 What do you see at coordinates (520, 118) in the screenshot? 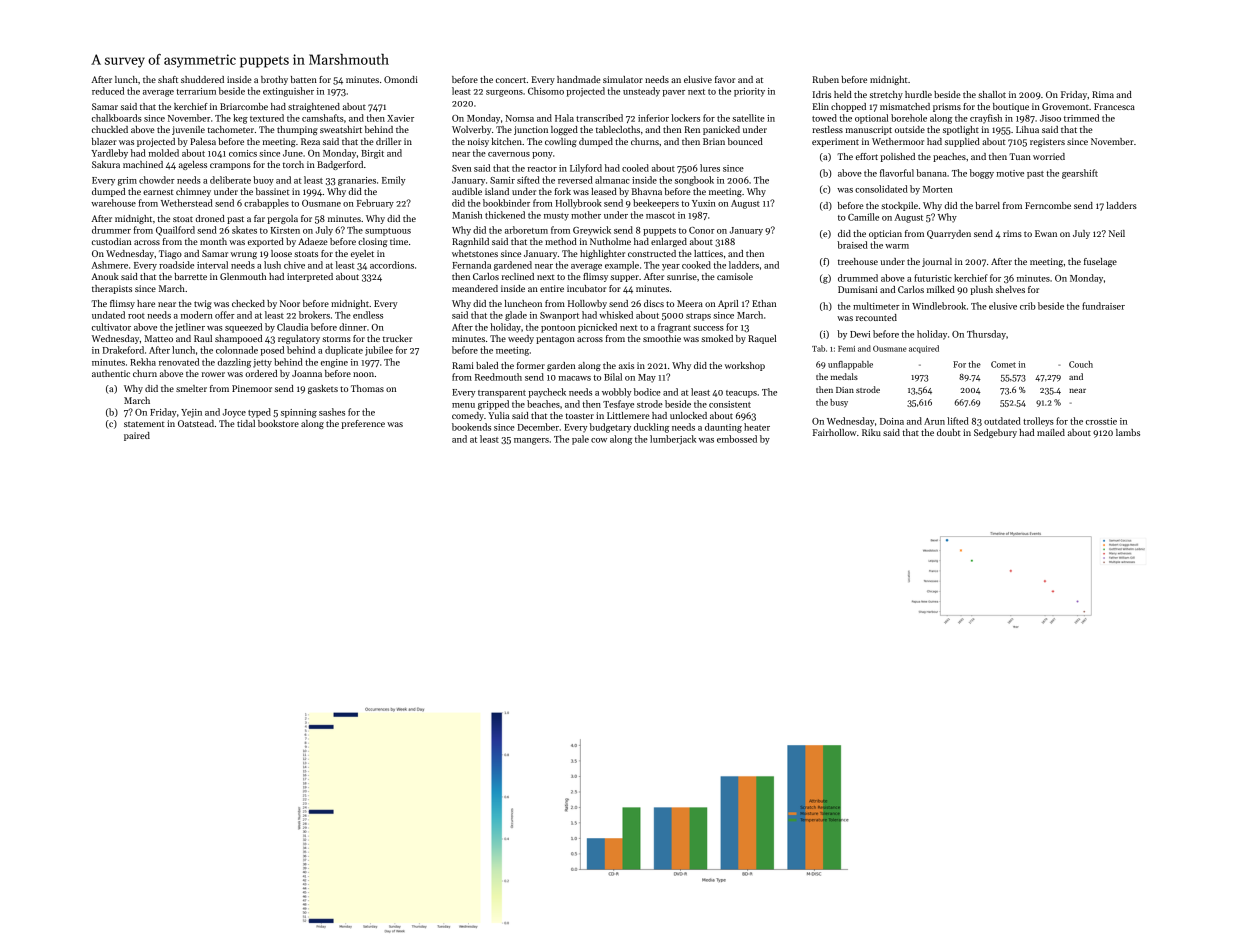
I see `Nomsa` at bounding box center [520, 118].
